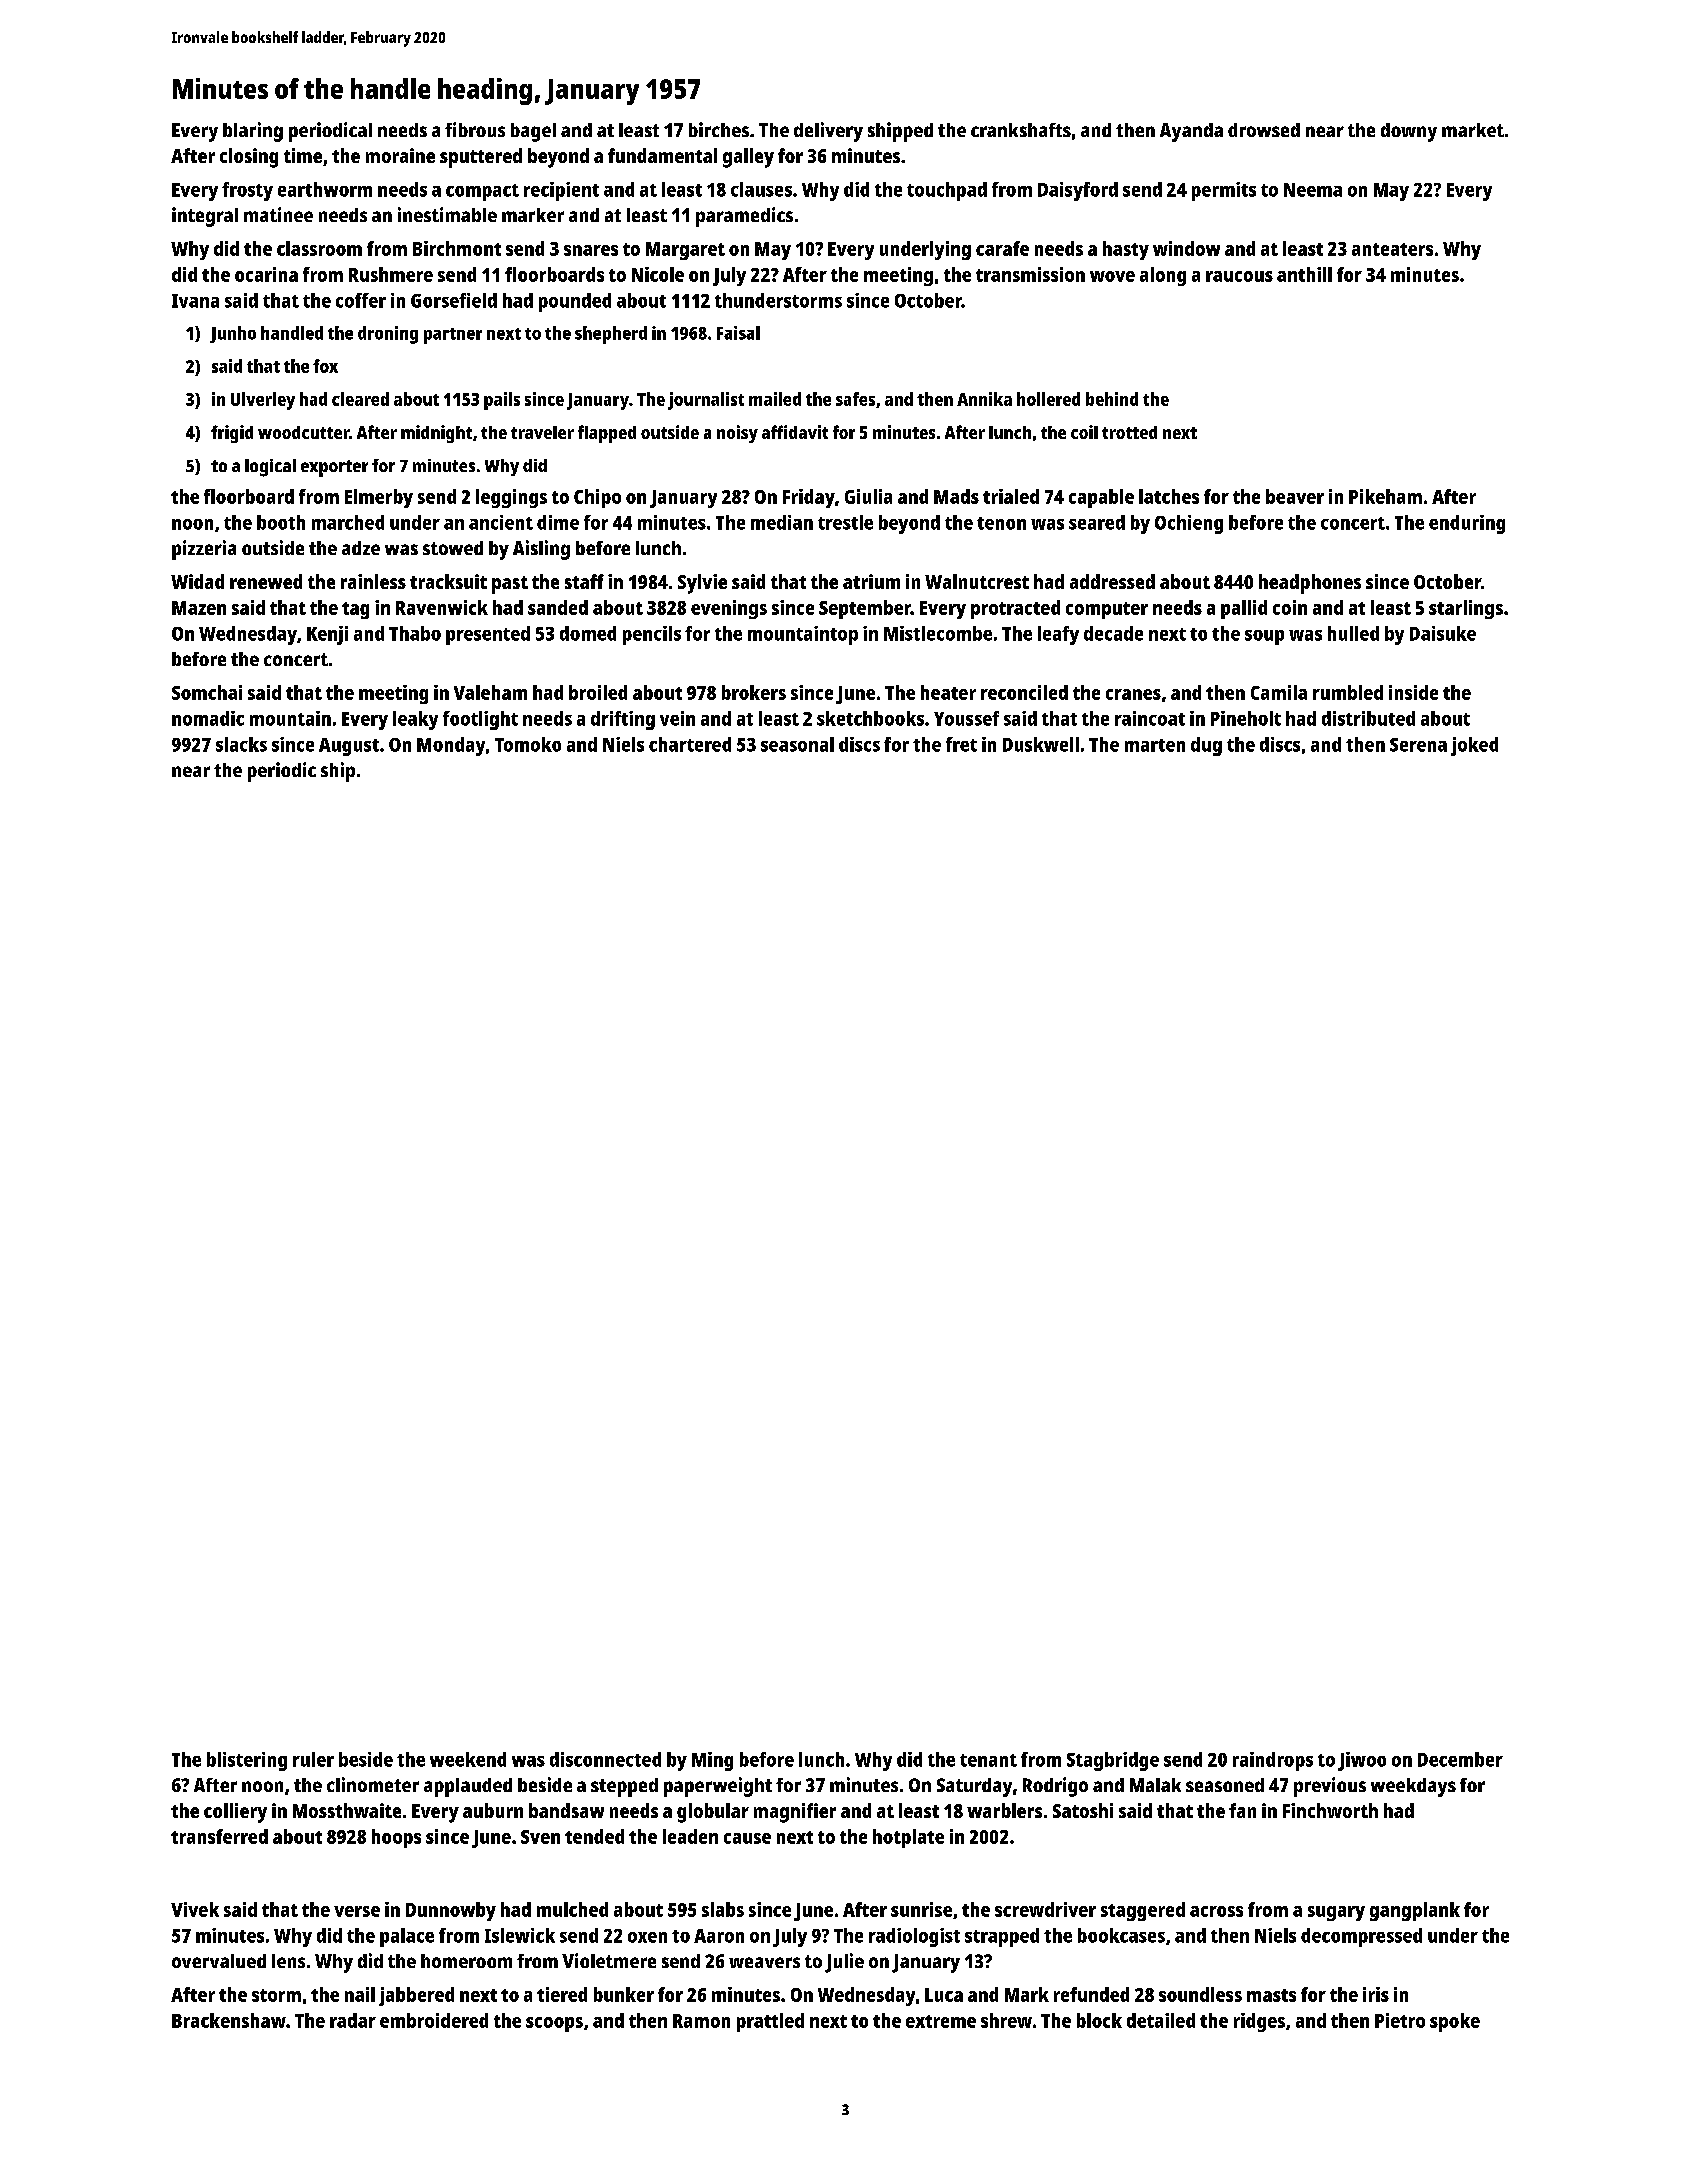 This screenshot has width=1683, height=2178. I want to click on headphones, so click(1310, 584).
